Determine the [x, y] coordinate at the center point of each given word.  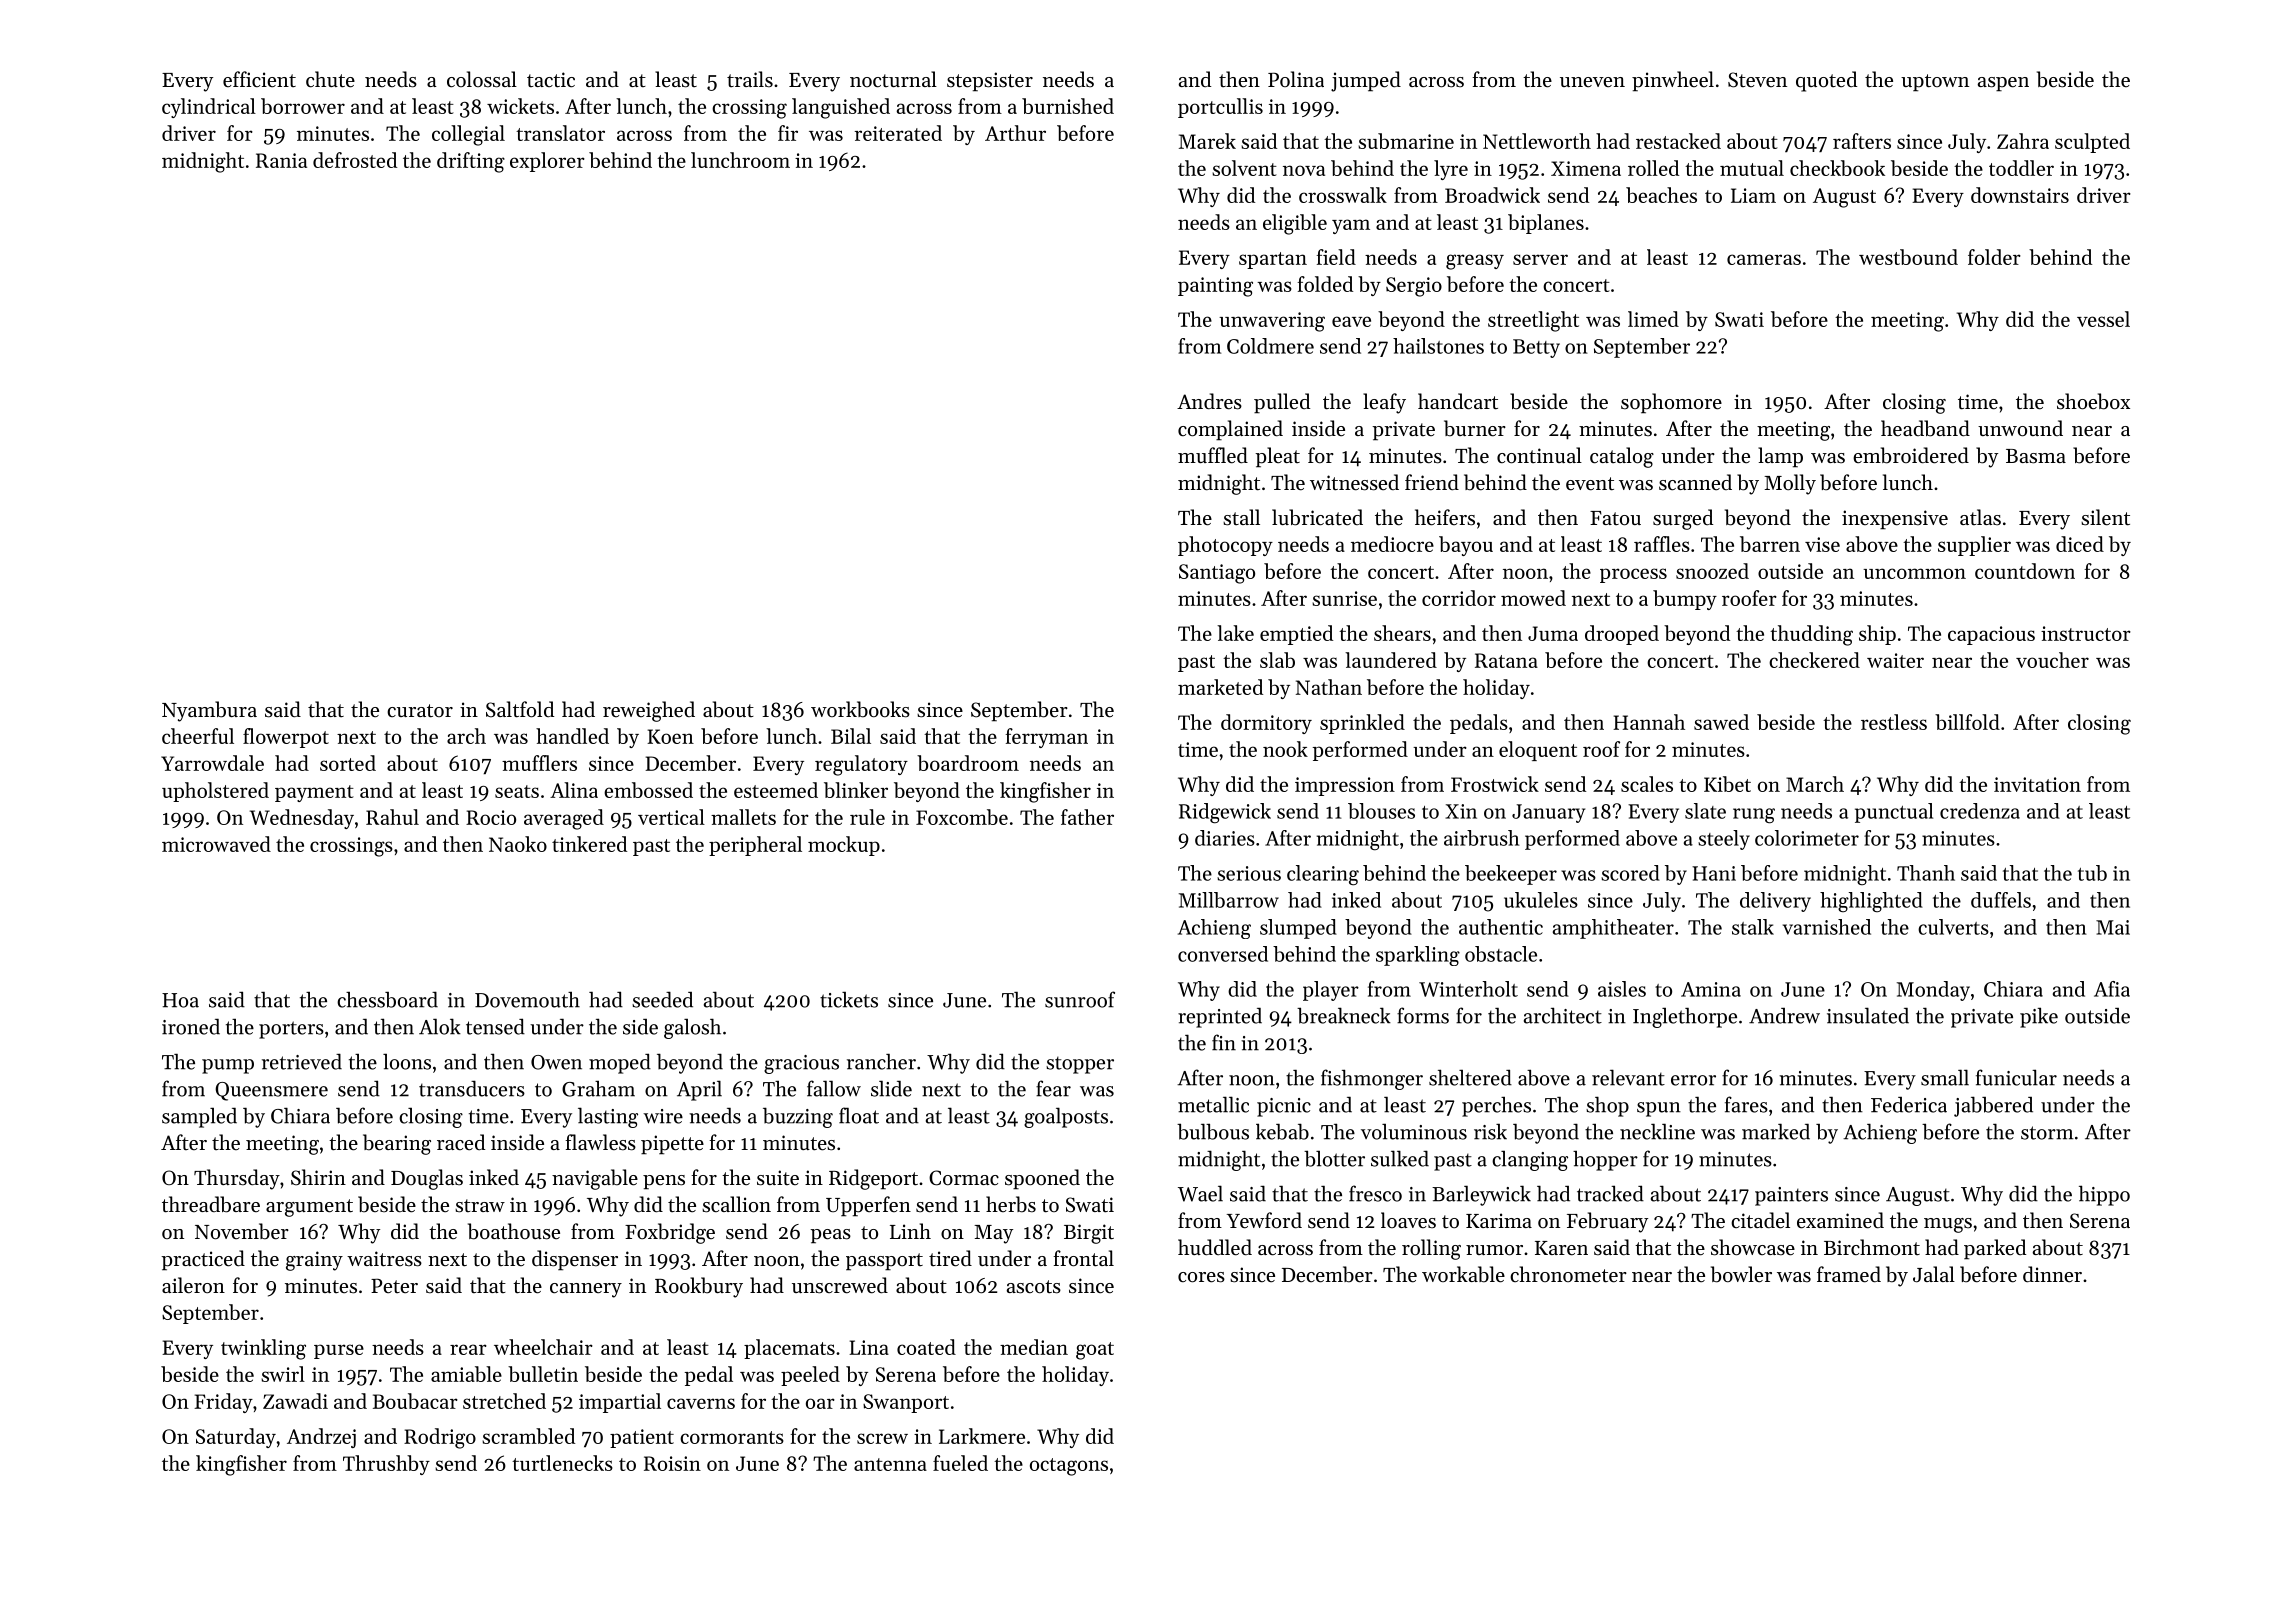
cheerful [198, 736]
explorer [547, 162]
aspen [2003, 84]
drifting [471, 162]
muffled [1213, 455]
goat [1095, 1351]
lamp [1780, 457]
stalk [1753, 927]
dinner [2052, 1274]
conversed [1223, 954]
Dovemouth [527, 1000]
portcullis [1220, 108]
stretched [504, 1401]
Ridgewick [1225, 813]
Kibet [1727, 784]
